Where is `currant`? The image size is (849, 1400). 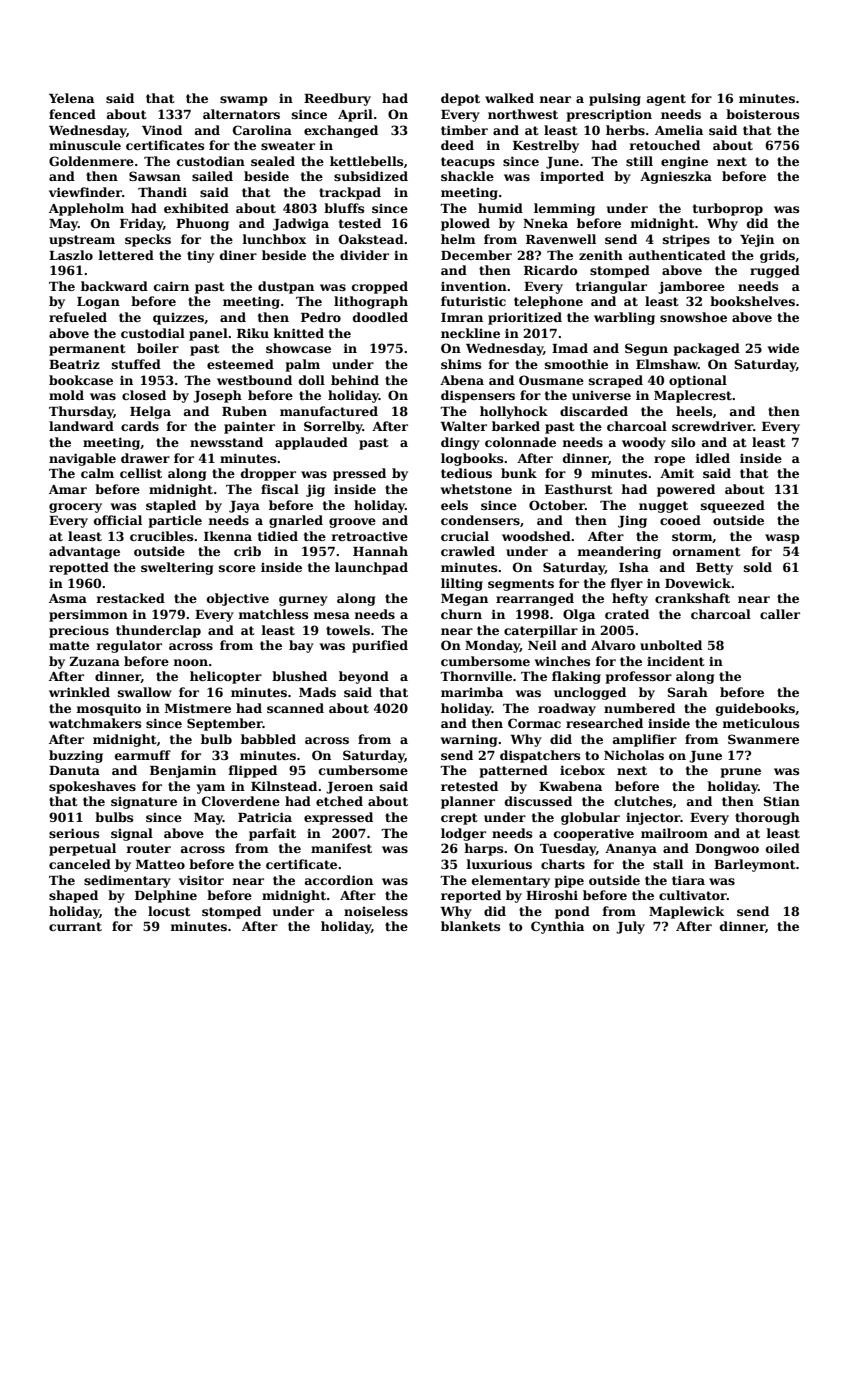
currant is located at coordinates (75, 926).
